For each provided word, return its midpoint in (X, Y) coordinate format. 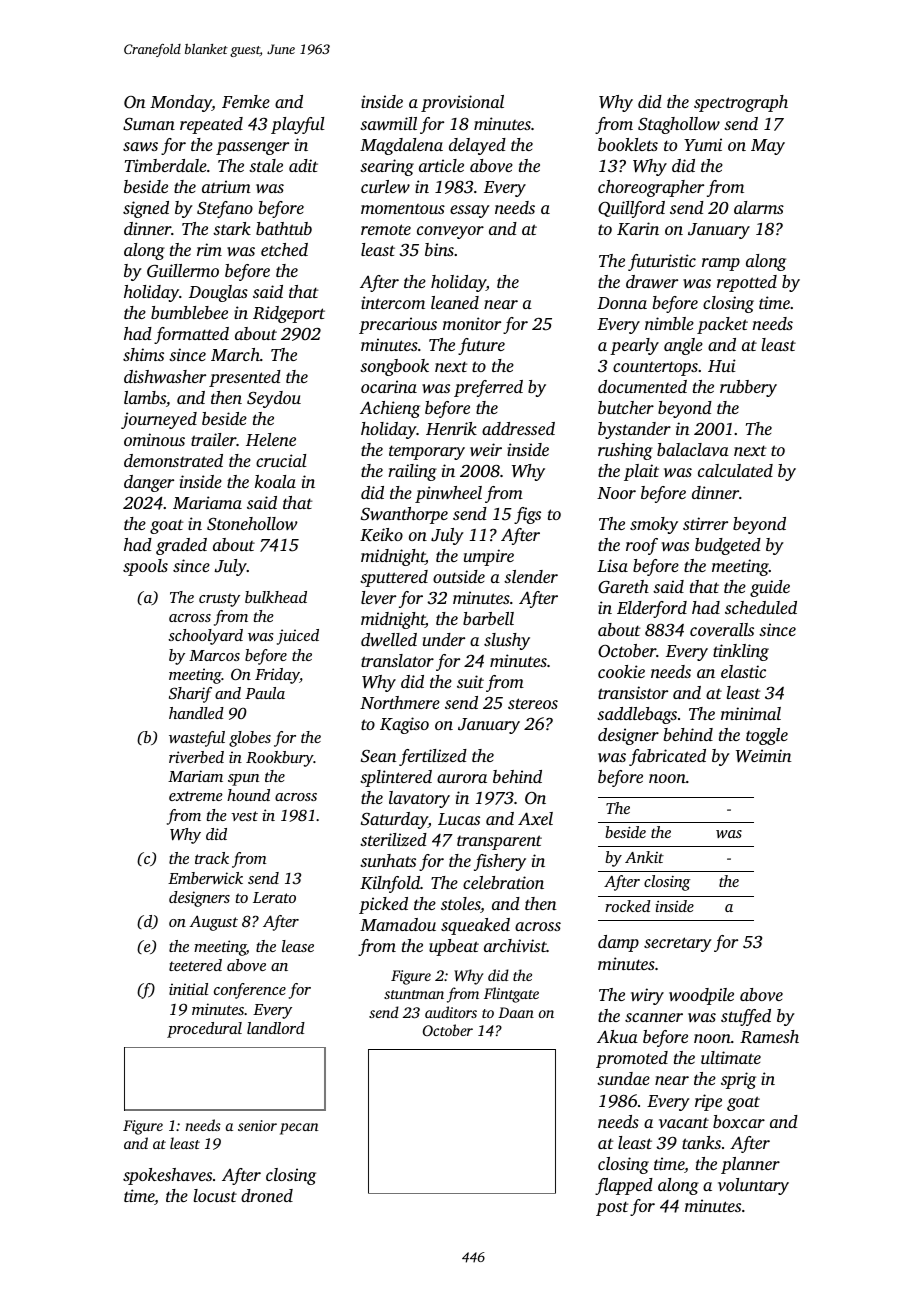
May (768, 147)
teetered (195, 965)
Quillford (631, 209)
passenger (252, 148)
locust (215, 1195)
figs (527, 515)
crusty (219, 600)
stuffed (746, 1017)
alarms (759, 207)
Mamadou (398, 924)
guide (770, 588)
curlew (385, 186)
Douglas (218, 293)
